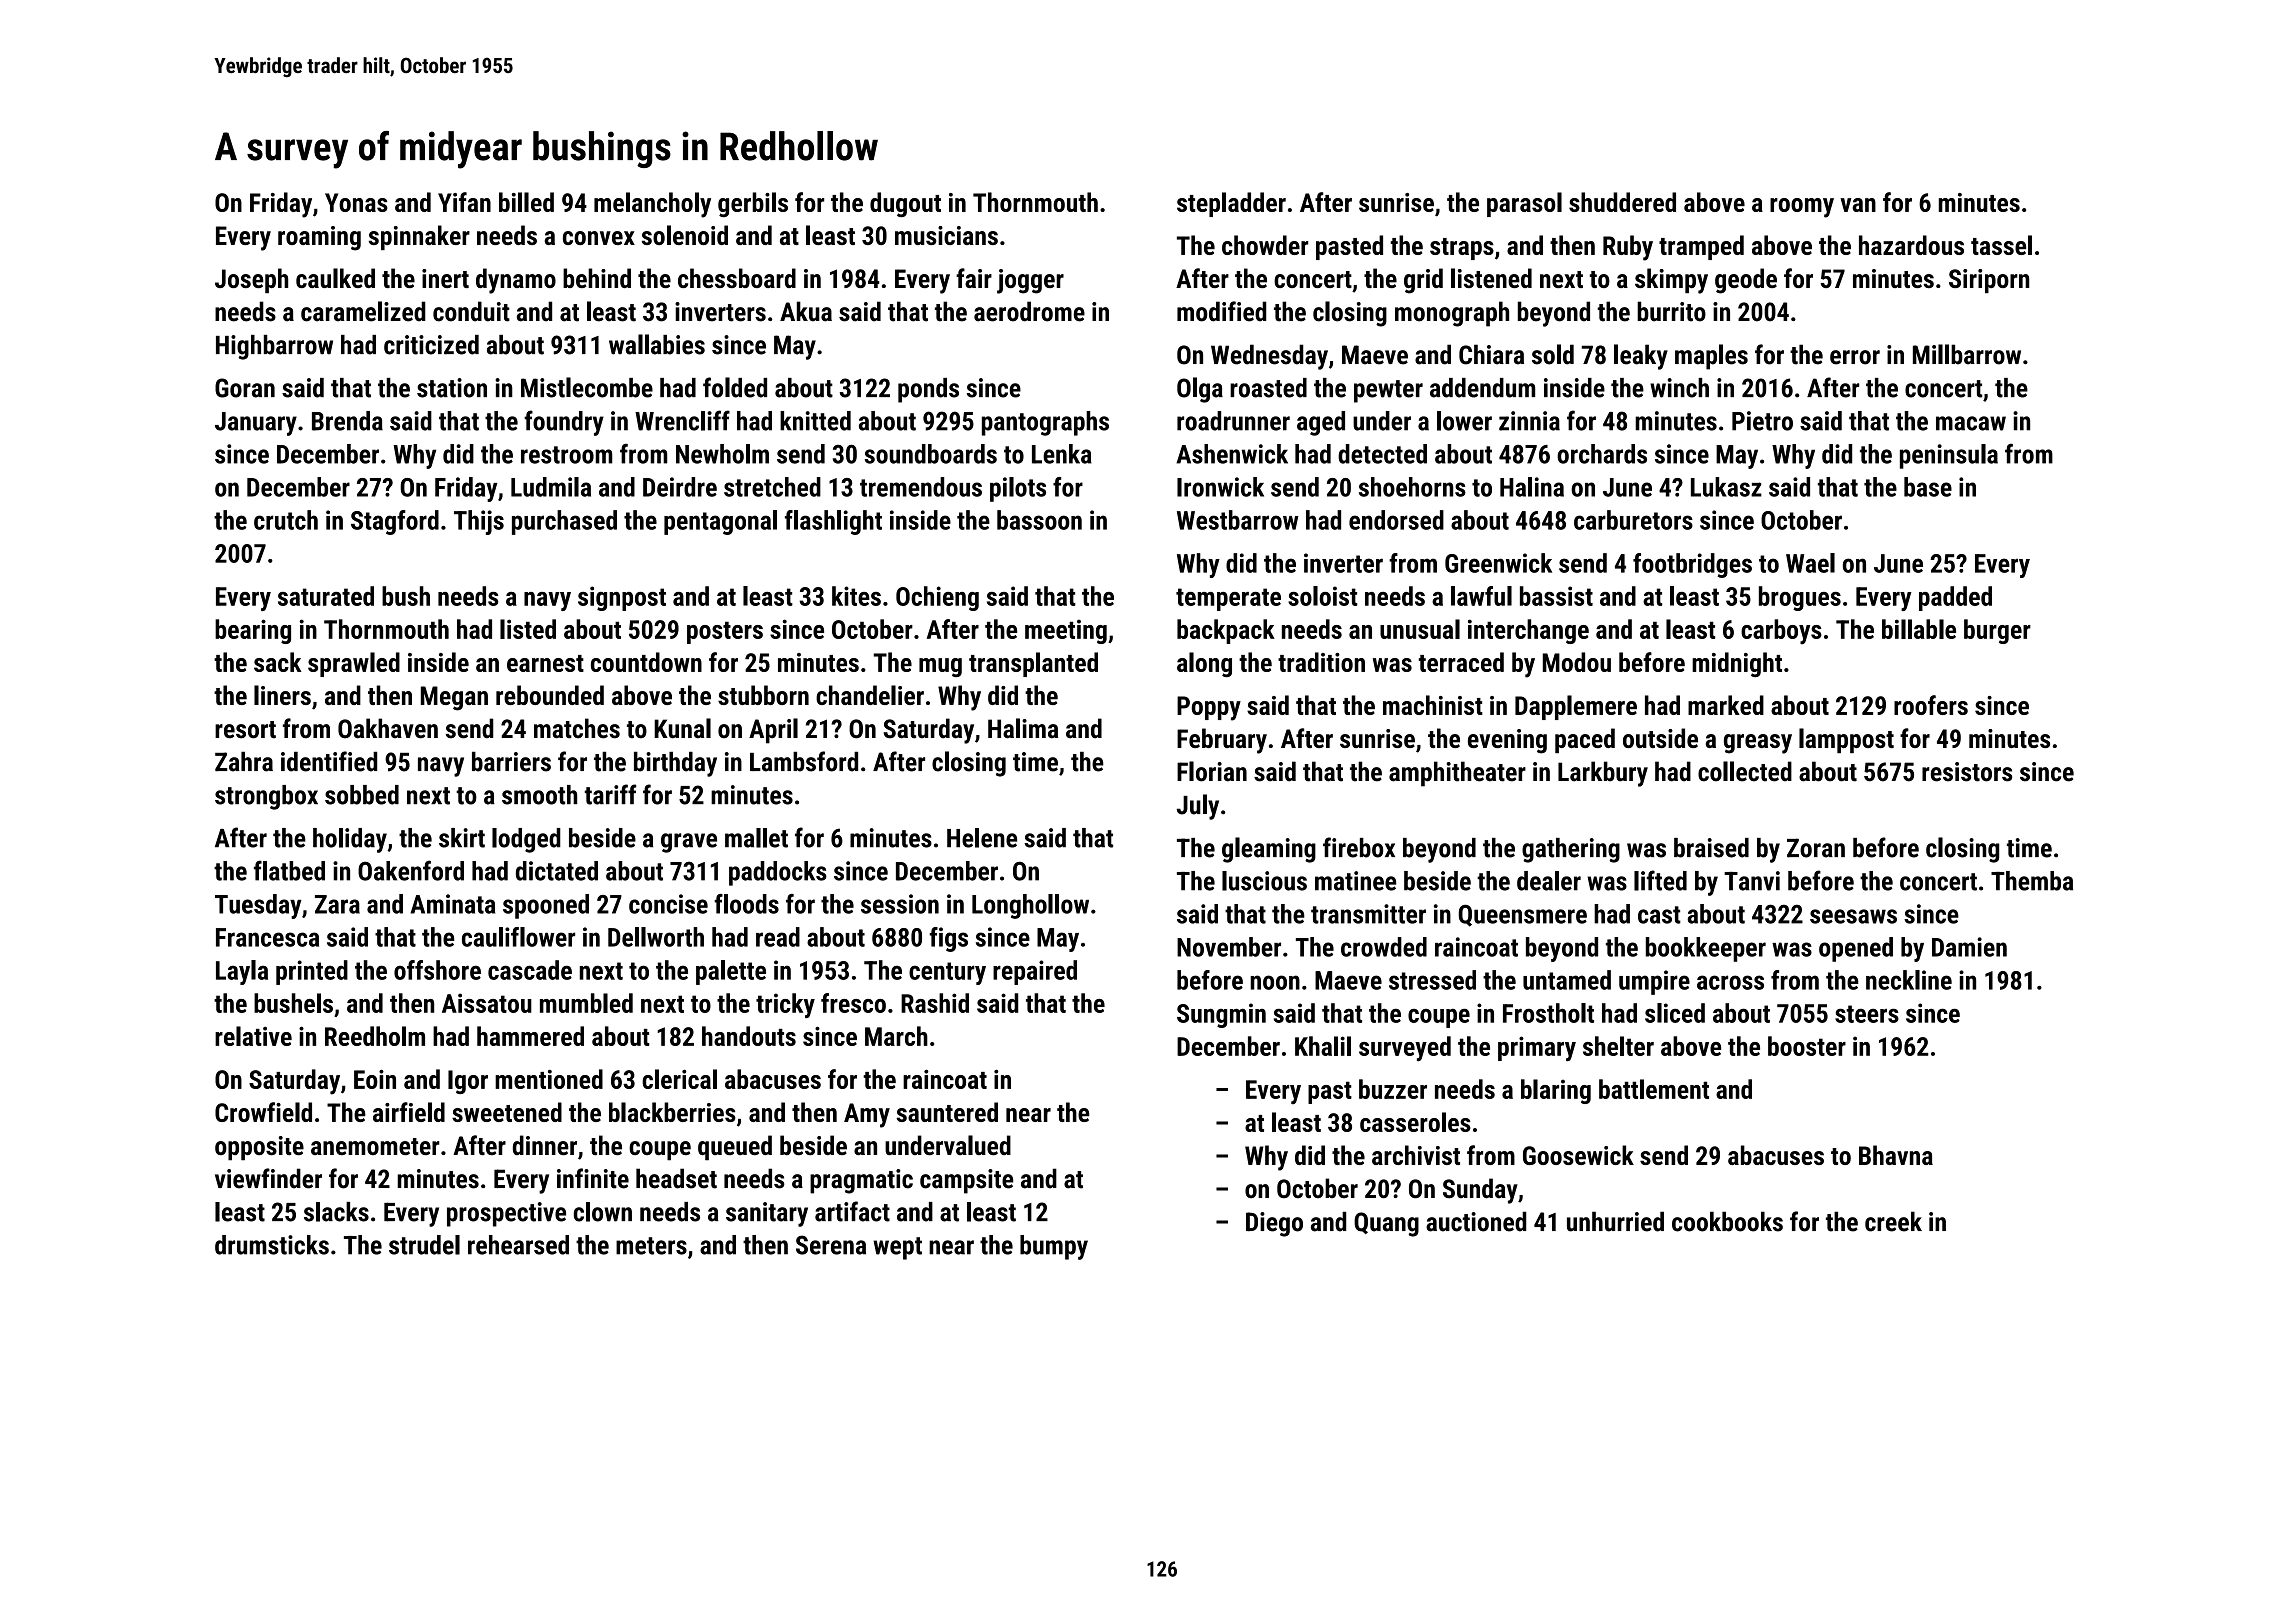 The width and height of the screenshot is (2292, 1620). What do you see at coordinates (946, 235) in the screenshot?
I see `musicians` at bounding box center [946, 235].
